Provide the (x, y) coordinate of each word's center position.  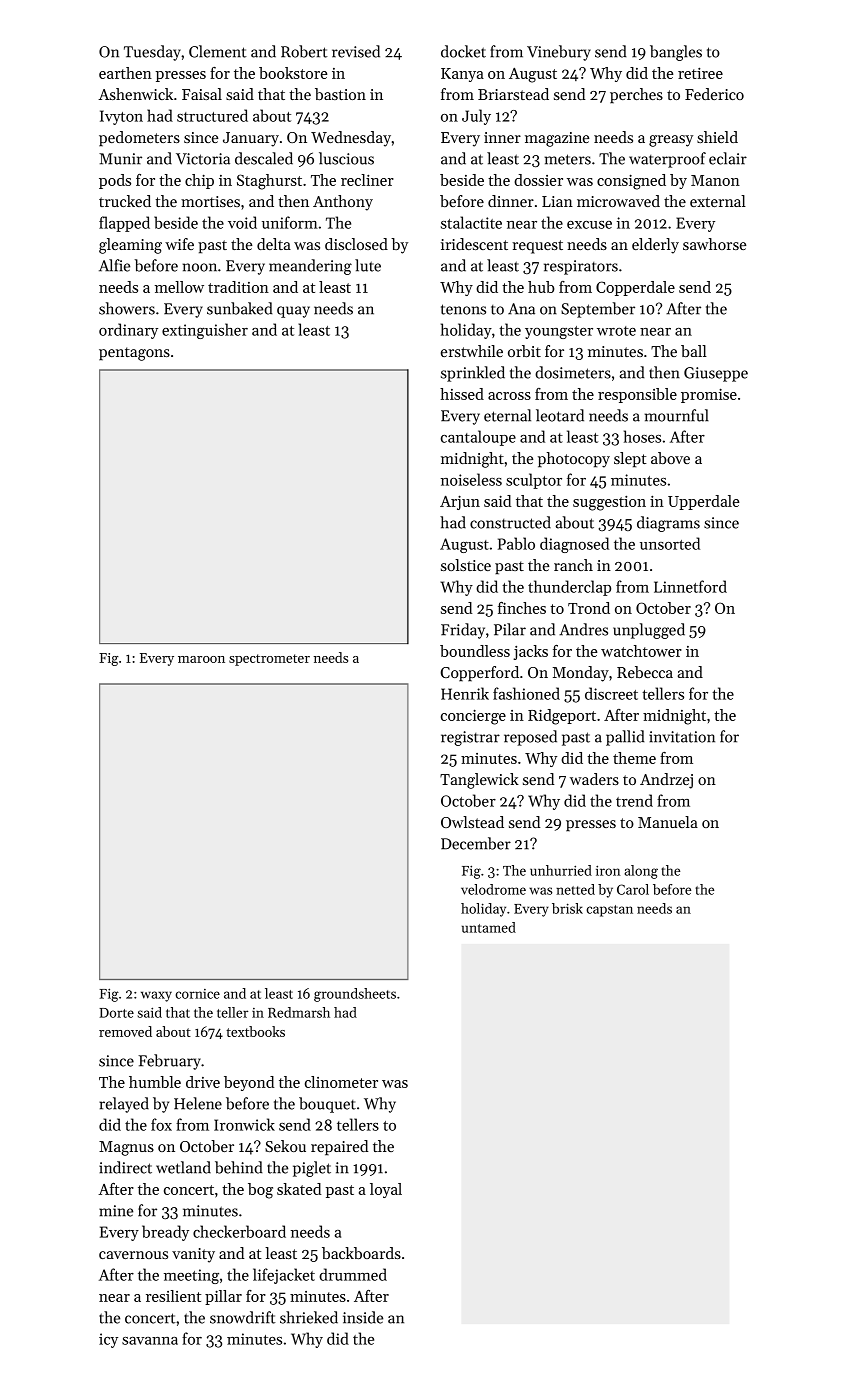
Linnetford (690, 586)
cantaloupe (478, 438)
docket (463, 51)
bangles (676, 53)
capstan (609, 911)
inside (363, 1317)
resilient (173, 1296)
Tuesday (152, 53)
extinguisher (205, 331)
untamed (489, 927)
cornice (197, 994)
